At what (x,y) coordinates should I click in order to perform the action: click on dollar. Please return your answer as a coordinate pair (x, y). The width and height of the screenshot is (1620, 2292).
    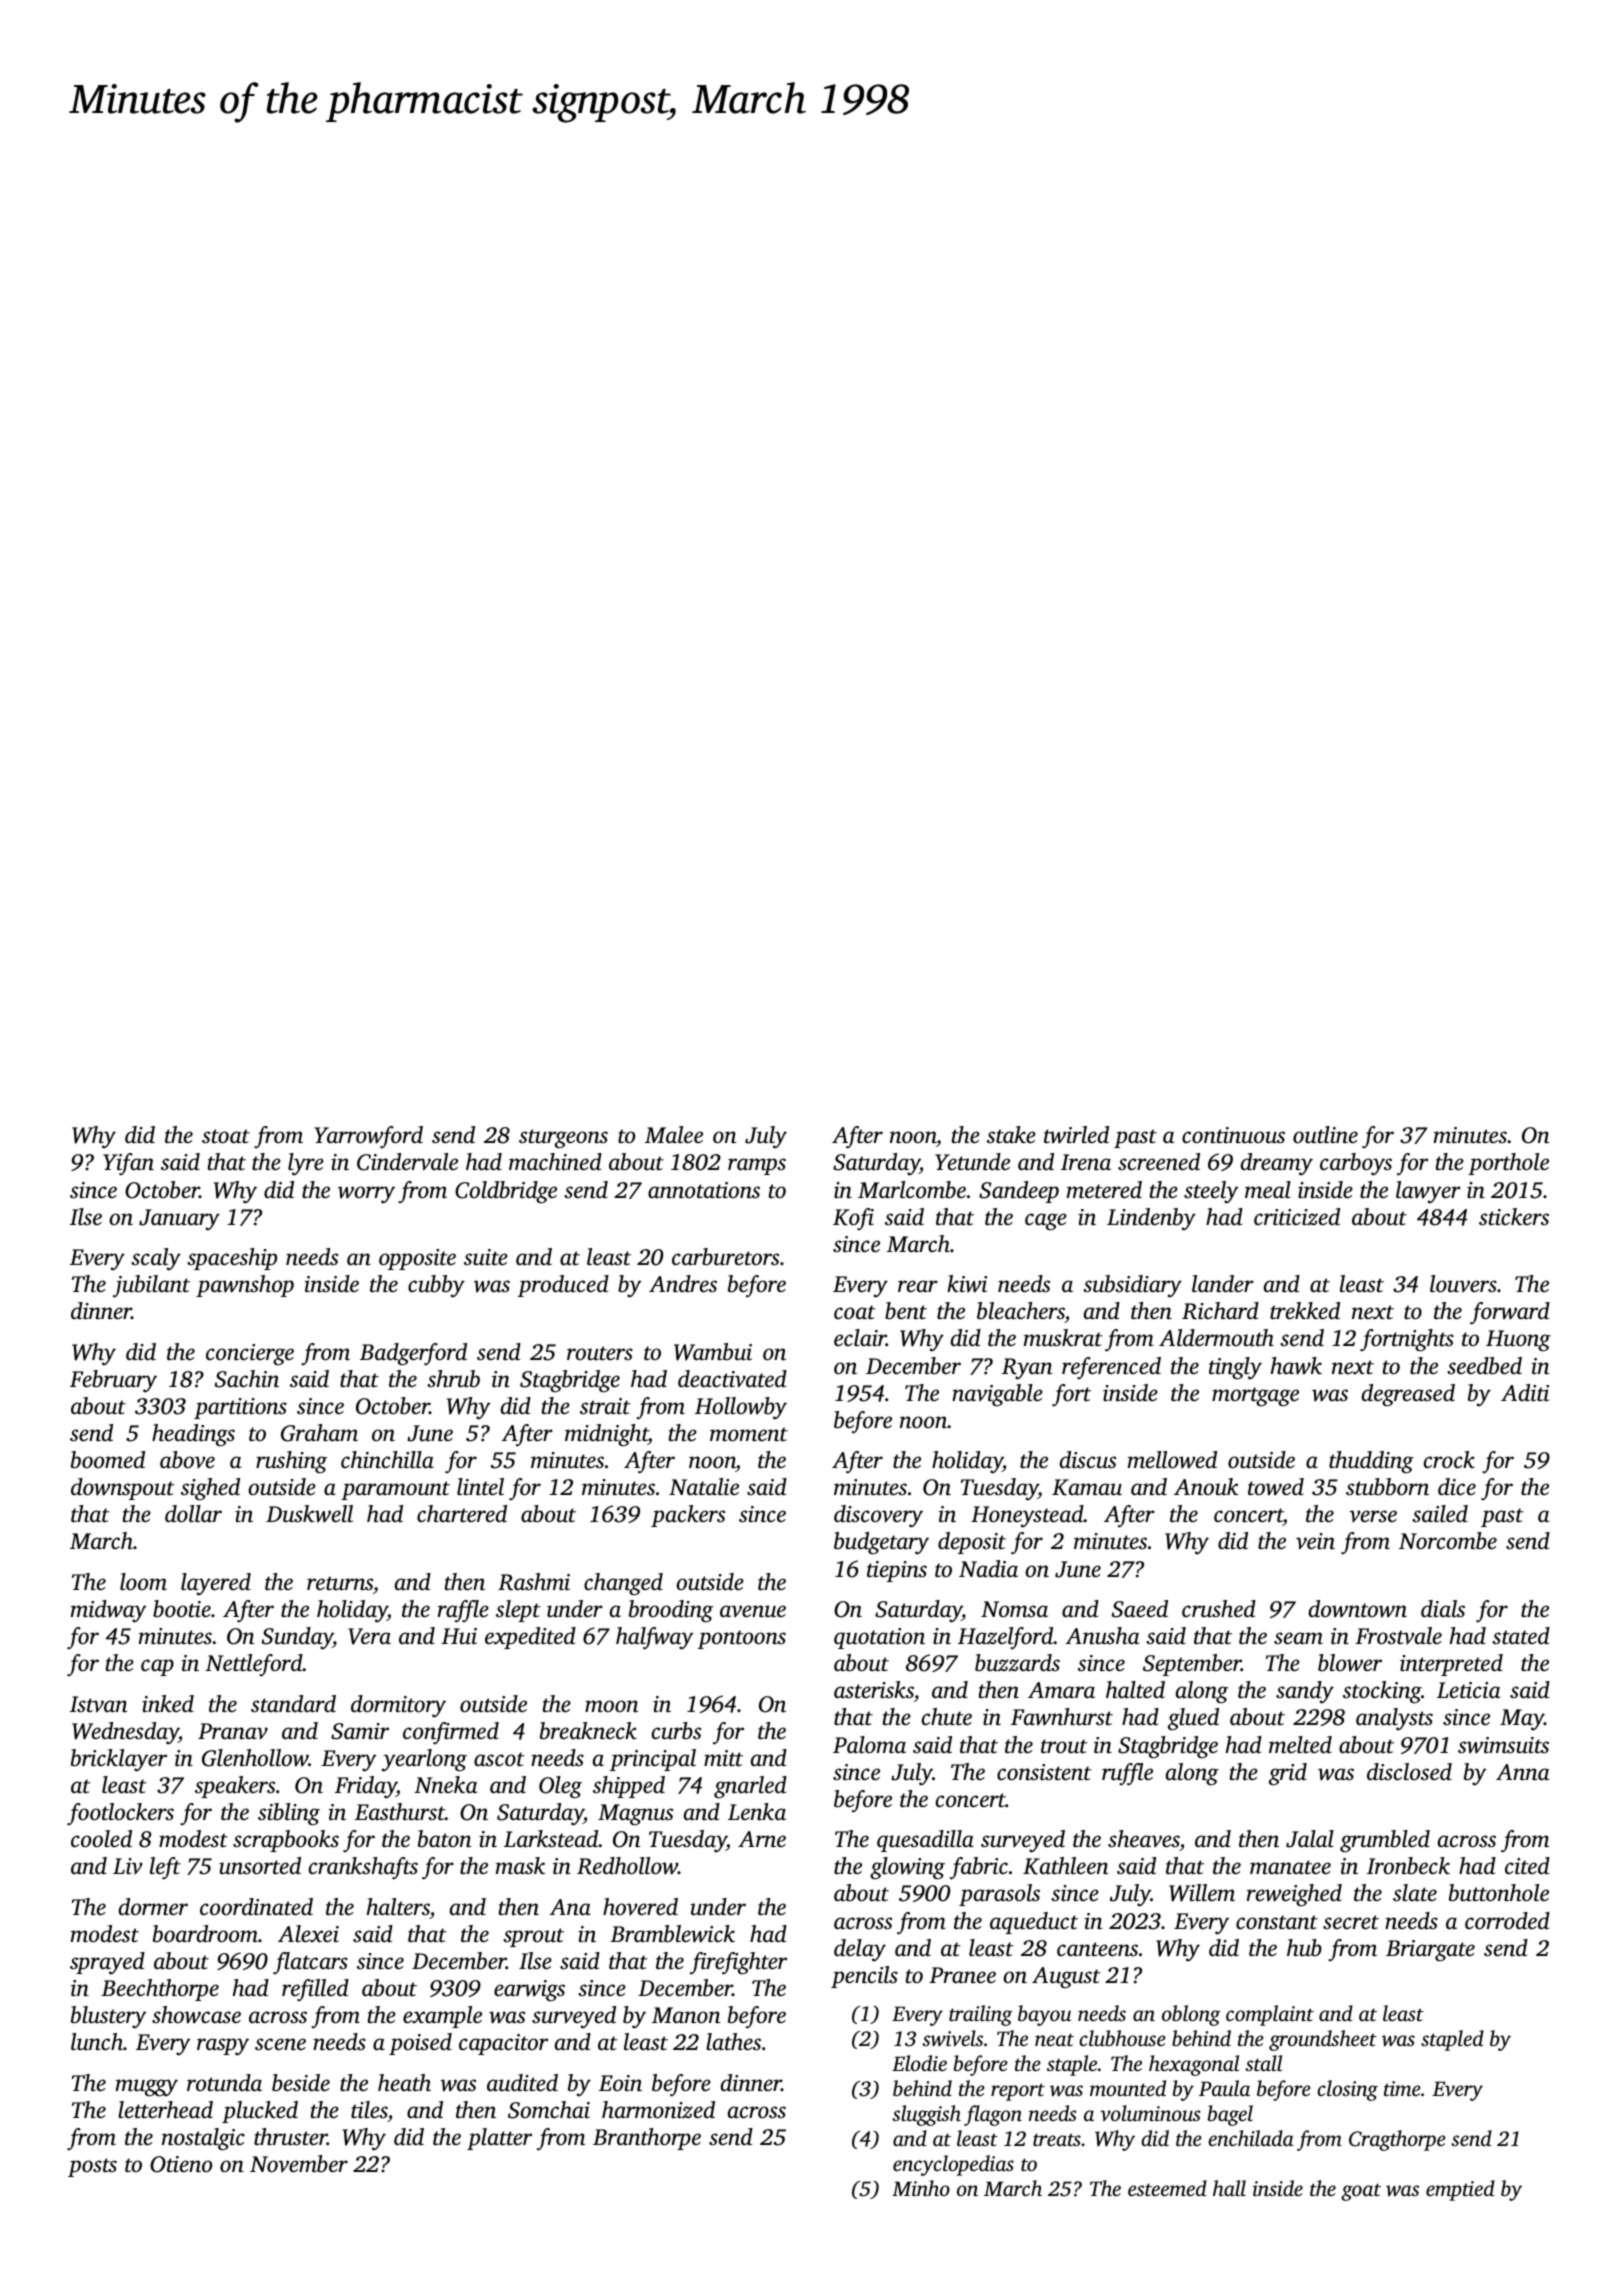
    Looking at the image, I should click on (193, 1514).
